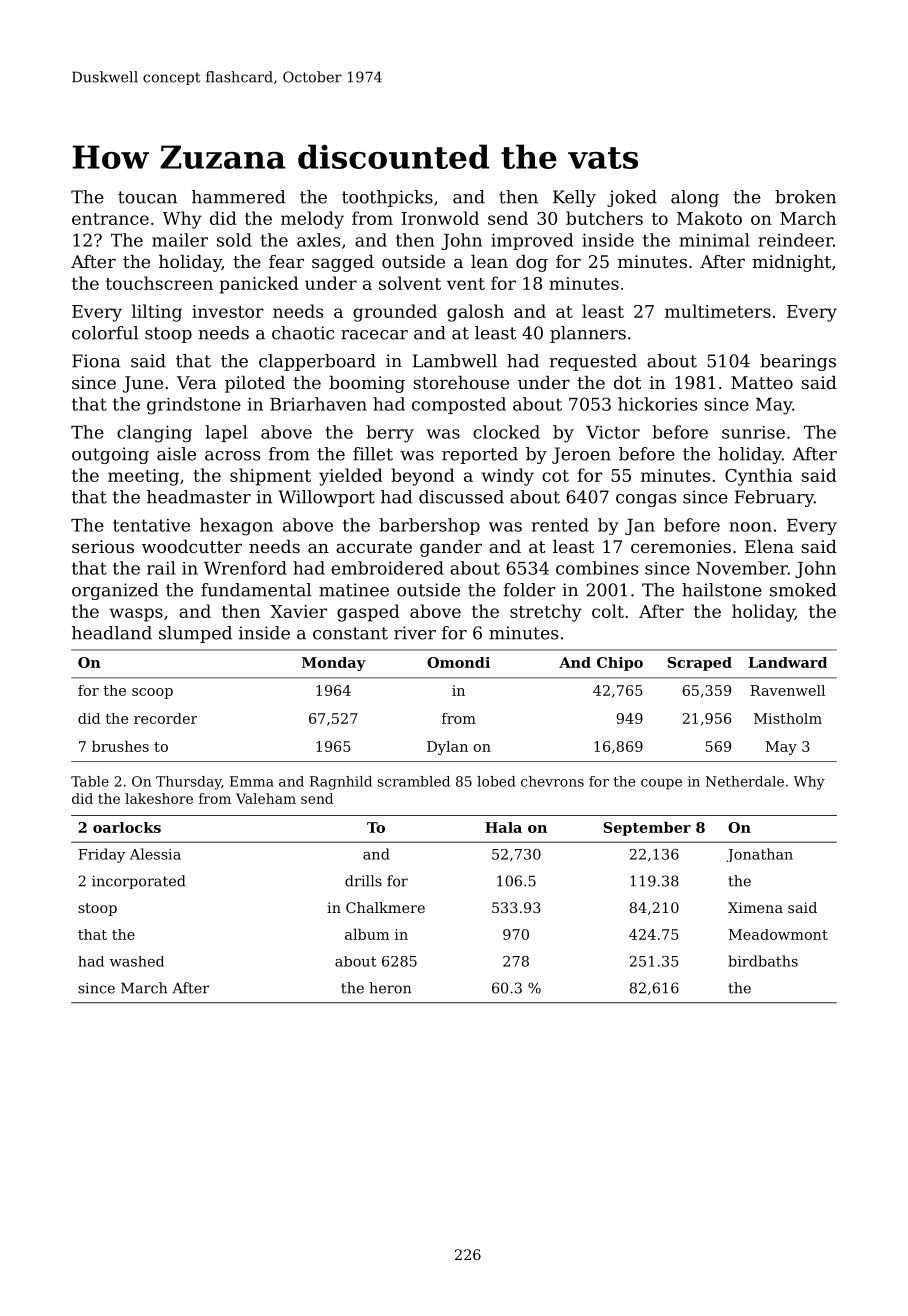 Image resolution: width=908 pixels, height=1316 pixels. Describe the element at coordinates (161, 568) in the document. I see `rail` at that location.
